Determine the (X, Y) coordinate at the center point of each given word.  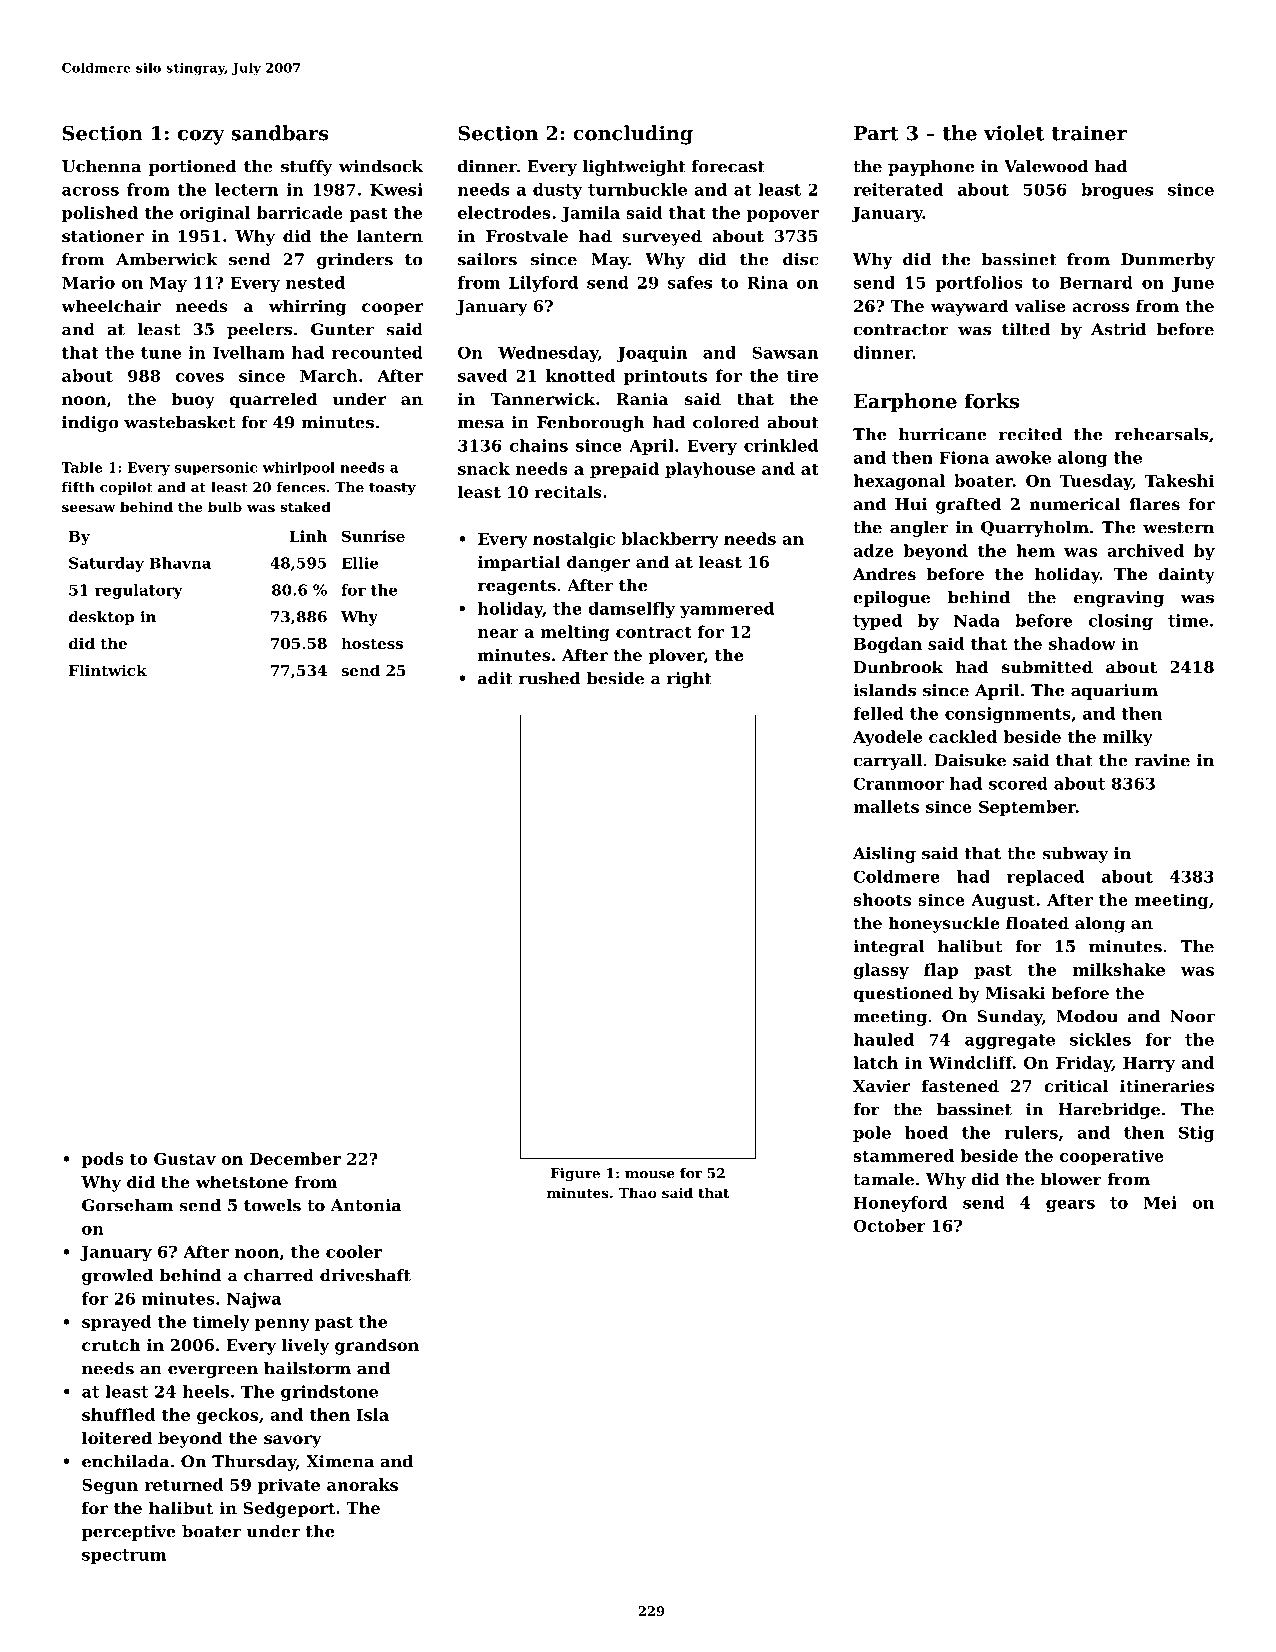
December (295, 1158)
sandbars (280, 133)
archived (1145, 550)
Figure (575, 1175)
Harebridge (1109, 1111)
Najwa (254, 1300)
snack (484, 468)
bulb (225, 506)
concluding (633, 135)
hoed (926, 1132)
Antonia (365, 1205)
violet (1014, 133)
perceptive (129, 1533)
